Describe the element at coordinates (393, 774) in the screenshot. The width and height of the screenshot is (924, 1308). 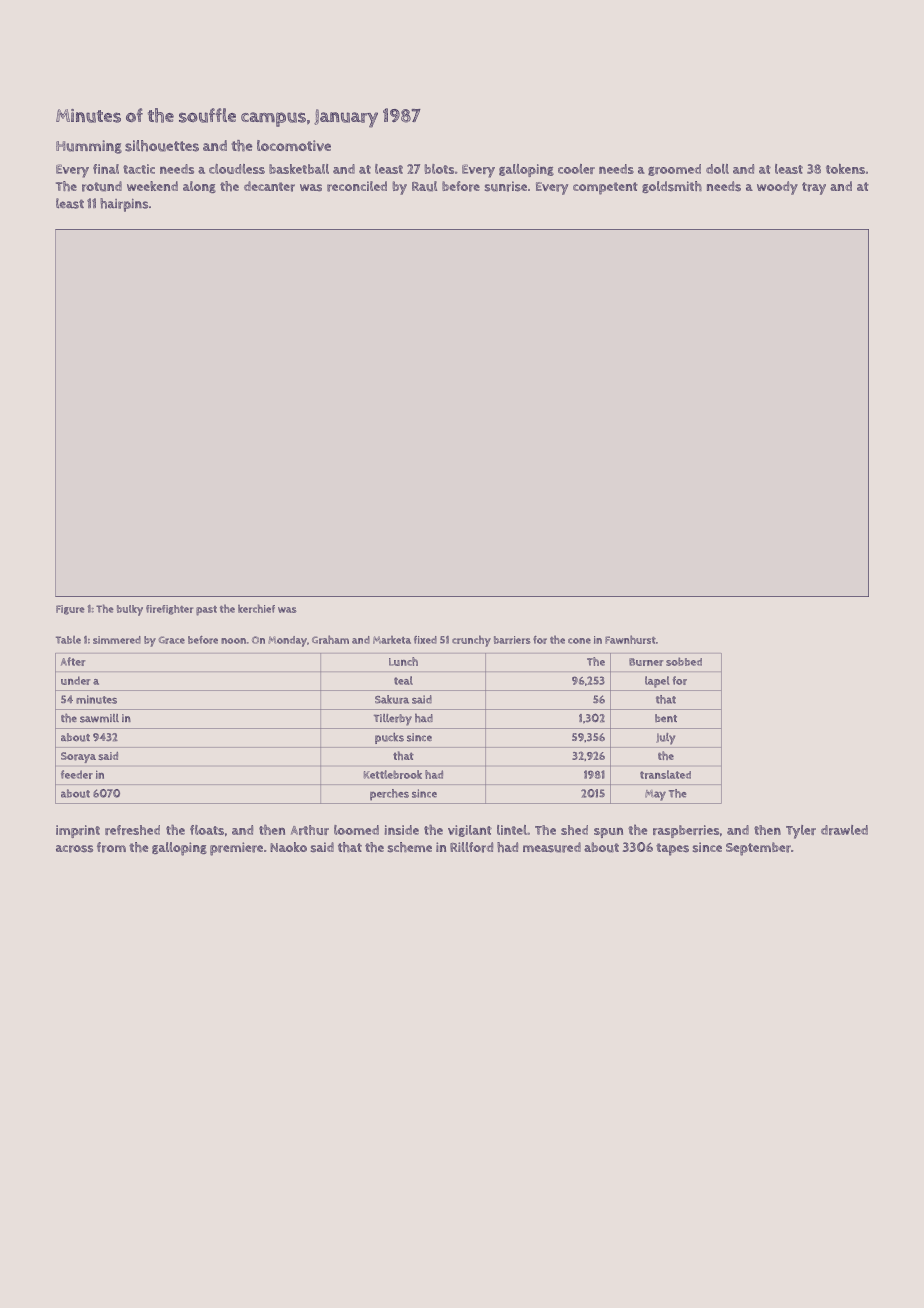
I see `Kettlebrook` at that location.
